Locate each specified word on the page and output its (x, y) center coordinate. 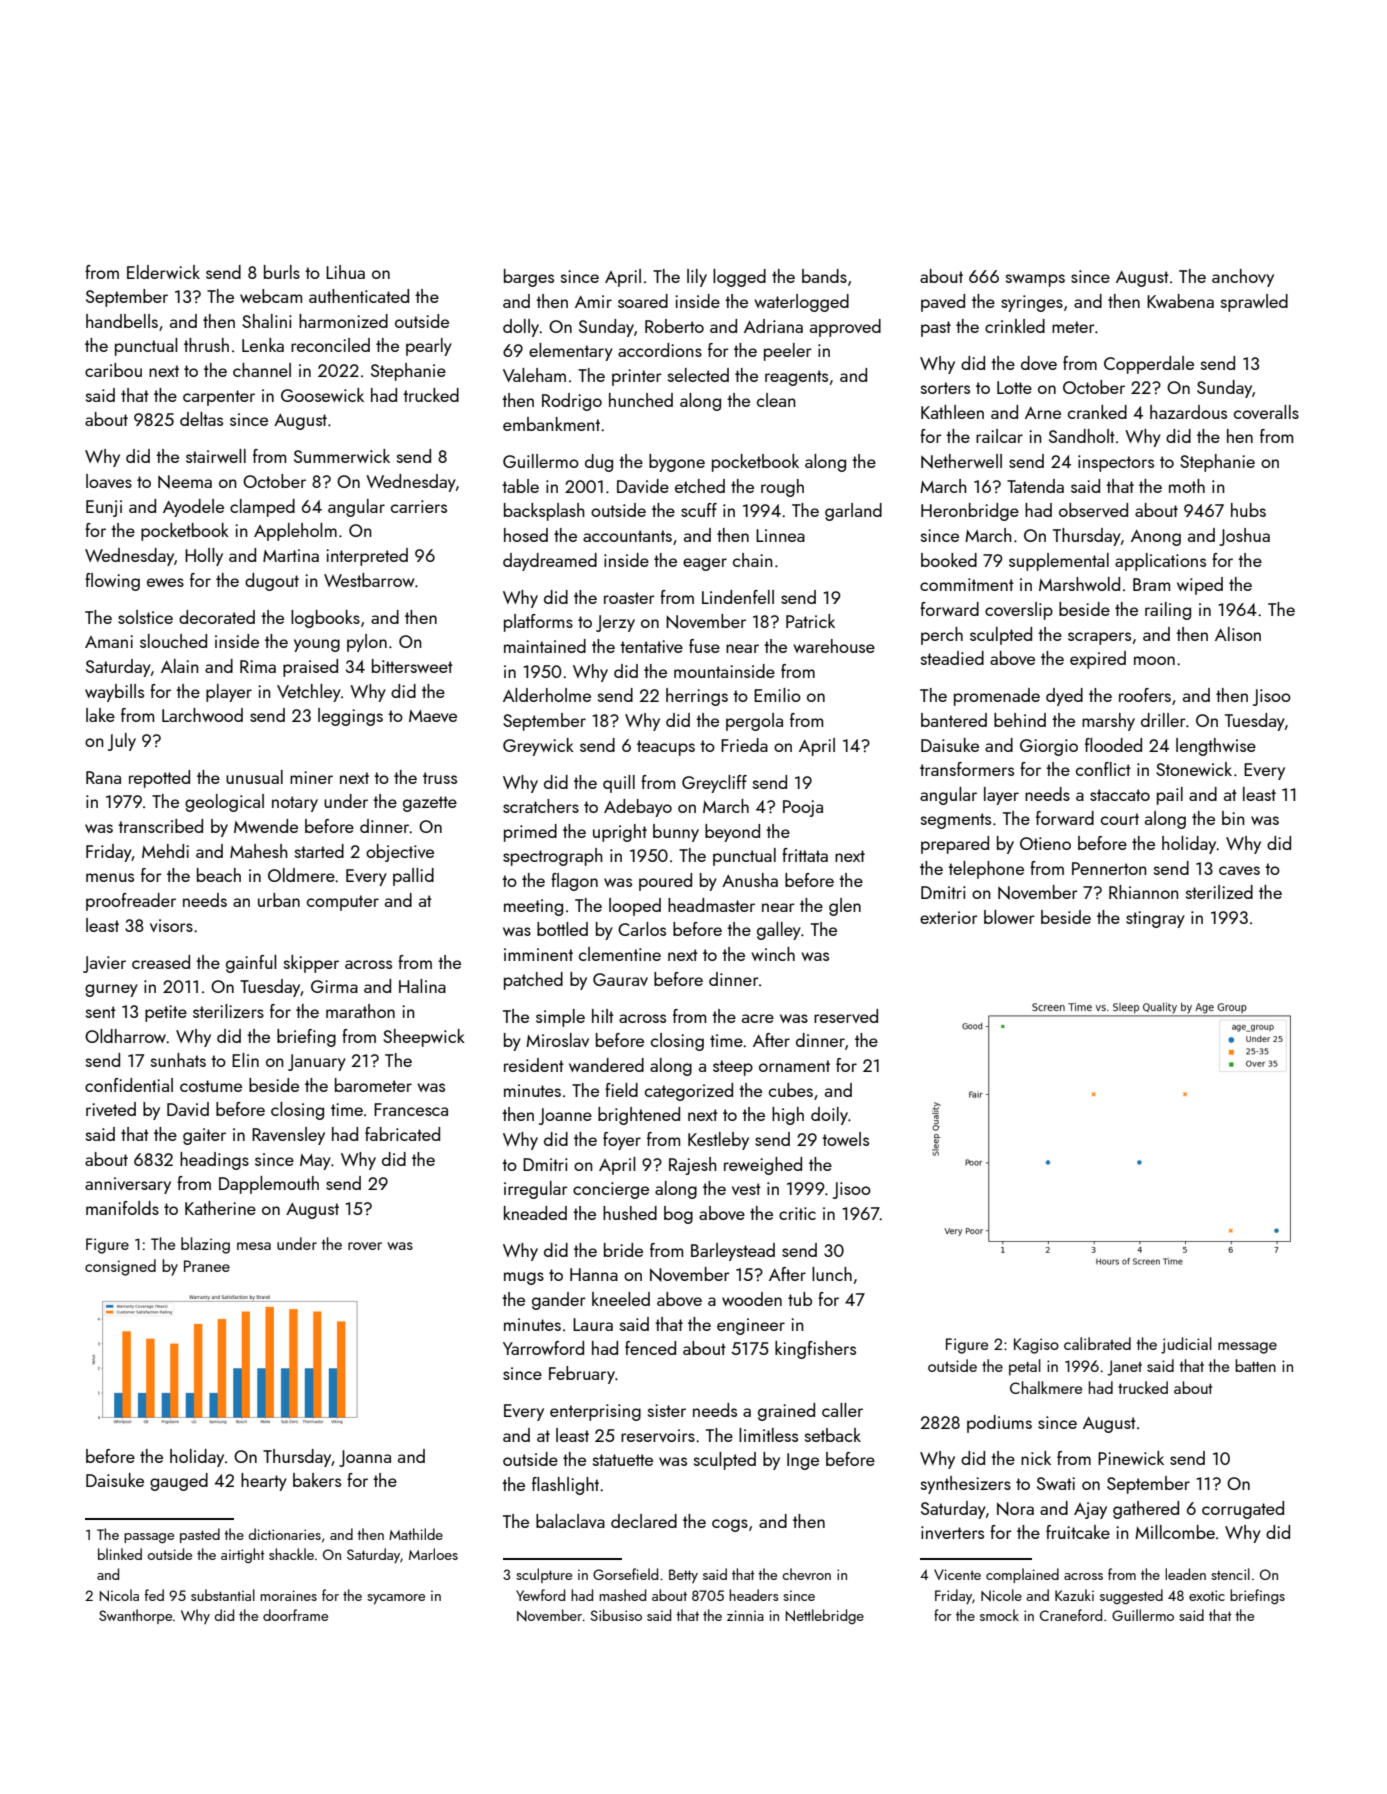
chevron (806, 1574)
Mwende (266, 826)
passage (149, 1538)
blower (1009, 917)
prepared (955, 845)
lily (697, 278)
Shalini (267, 321)
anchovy (1243, 278)
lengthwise (1216, 747)
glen (845, 907)
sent (101, 1012)
